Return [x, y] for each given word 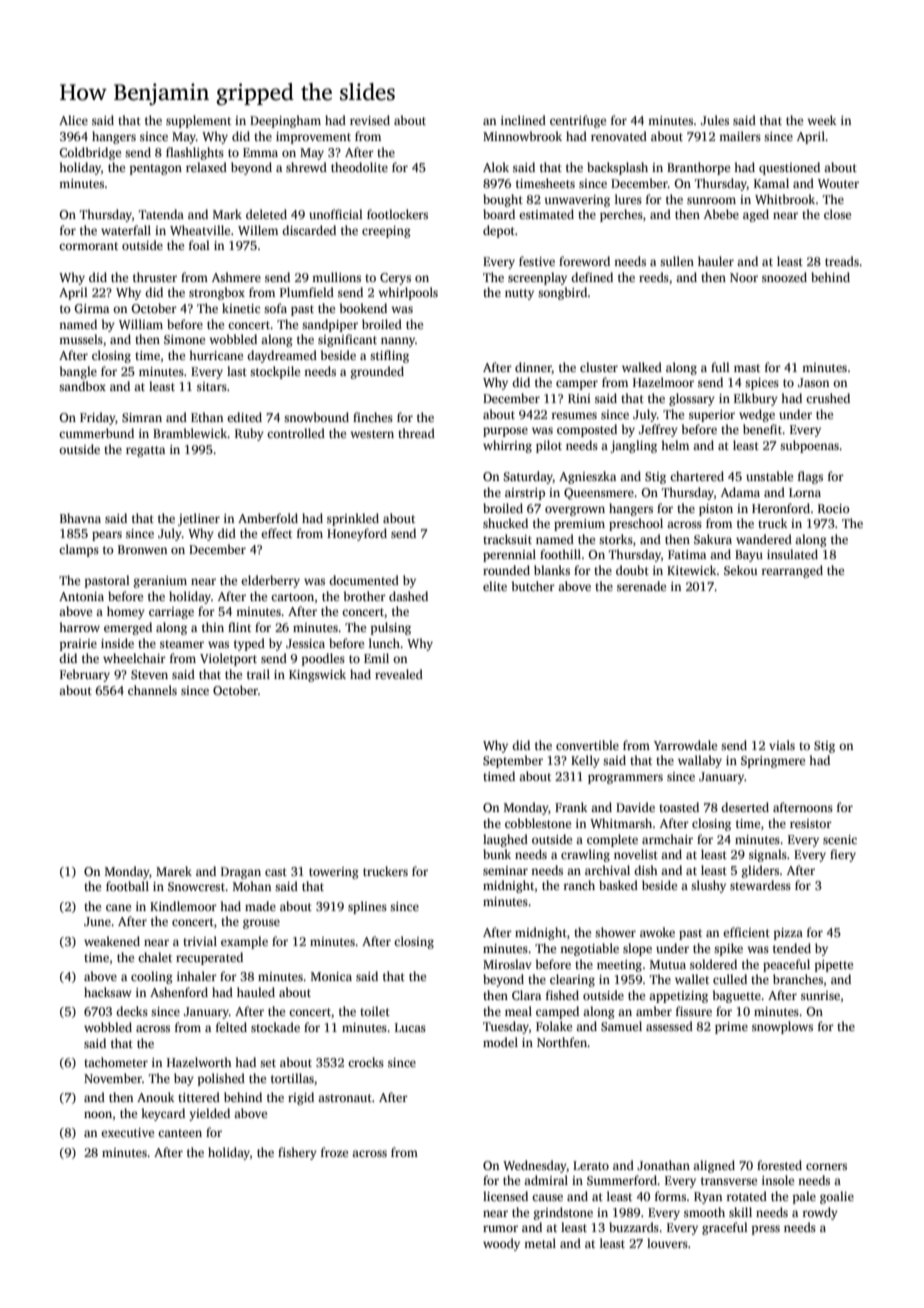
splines [367, 907]
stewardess [760, 885]
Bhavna [80, 518]
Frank [571, 807]
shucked [505, 523]
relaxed [206, 167]
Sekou [740, 570]
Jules [715, 120]
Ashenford [179, 992]
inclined [523, 120]
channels [152, 690]
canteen [180, 1133]
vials [782, 745]
